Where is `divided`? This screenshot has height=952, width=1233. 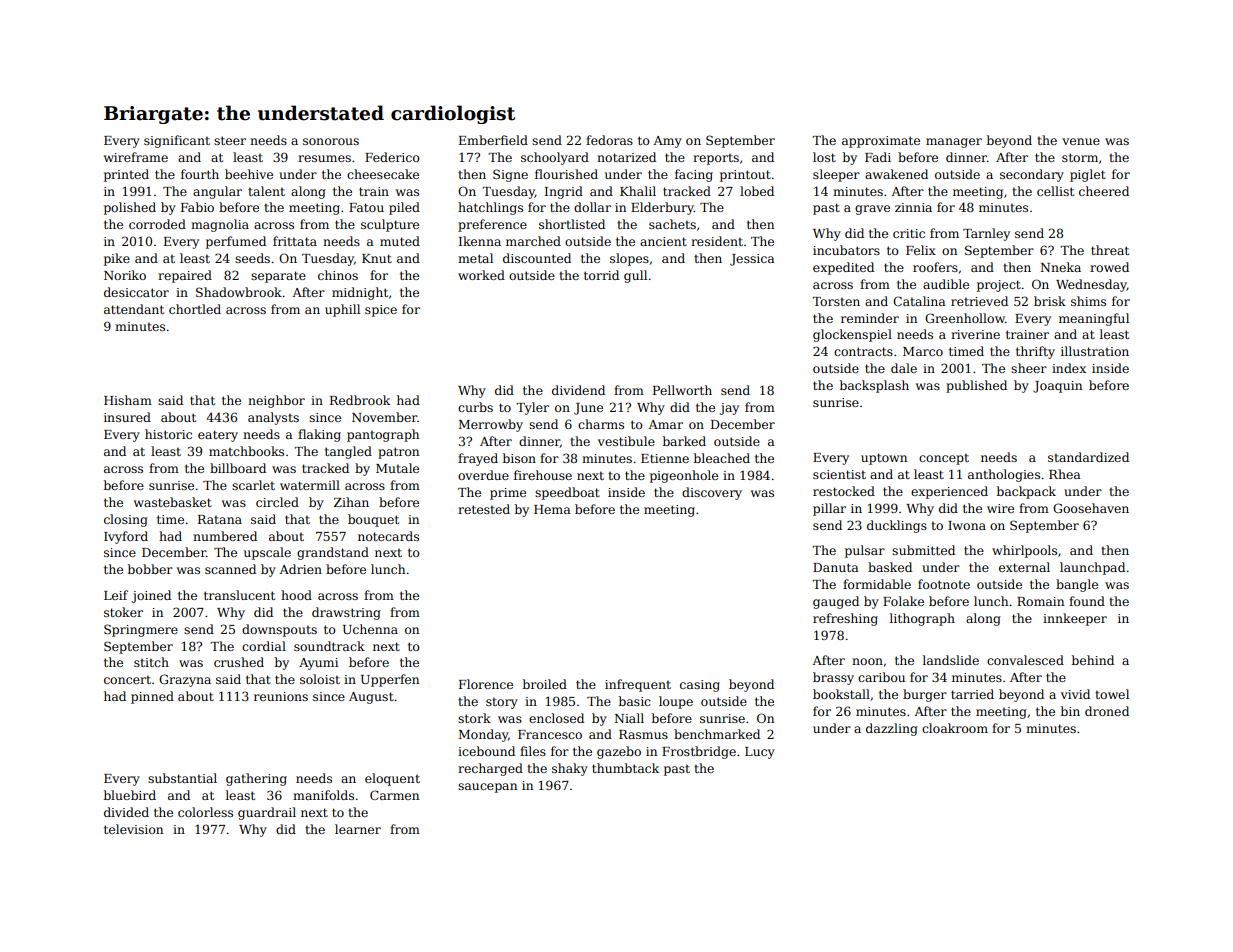
divided is located at coordinates (126, 812).
